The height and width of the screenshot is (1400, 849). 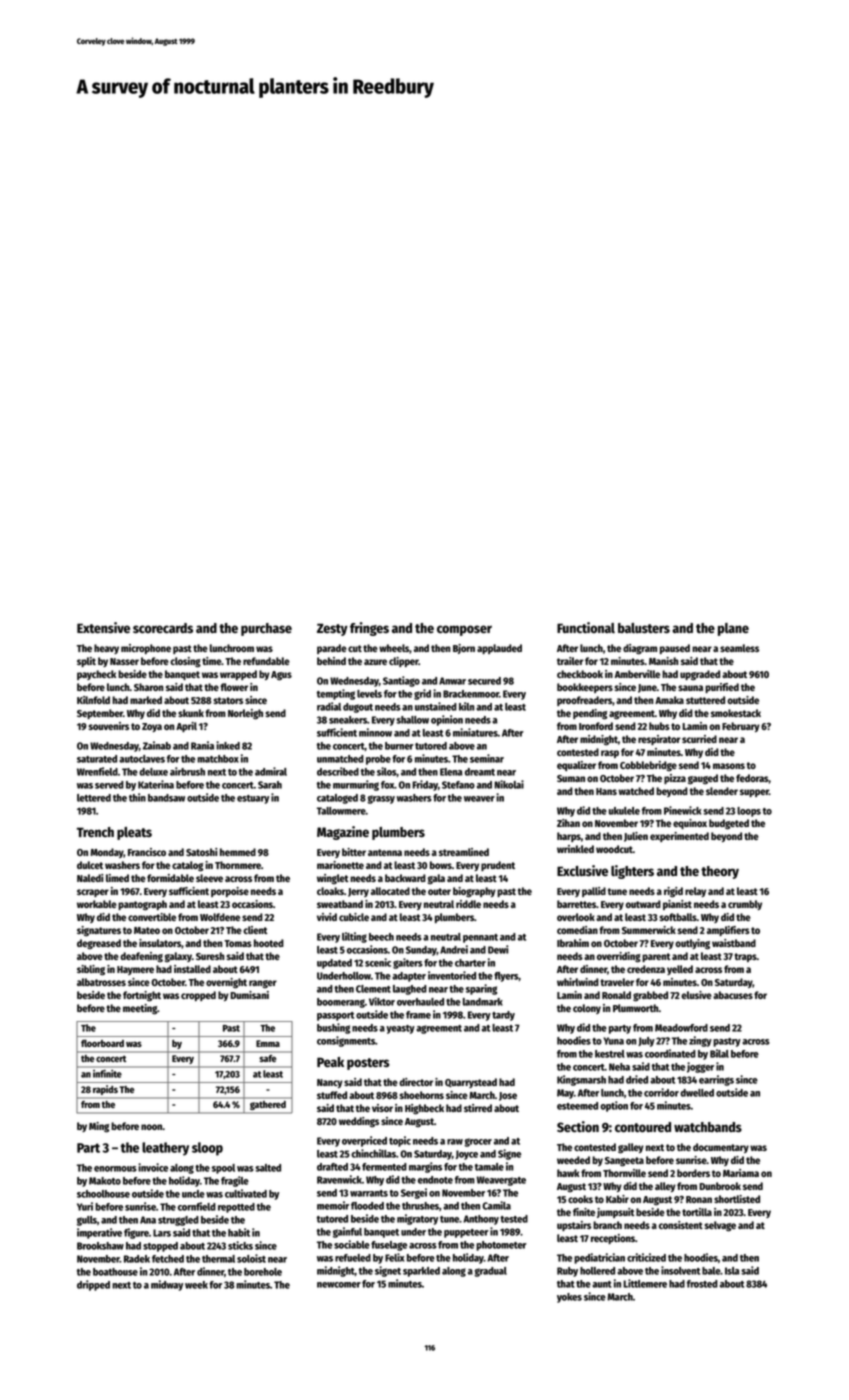 What do you see at coordinates (480, 938) in the screenshot?
I see `pennant` at bounding box center [480, 938].
